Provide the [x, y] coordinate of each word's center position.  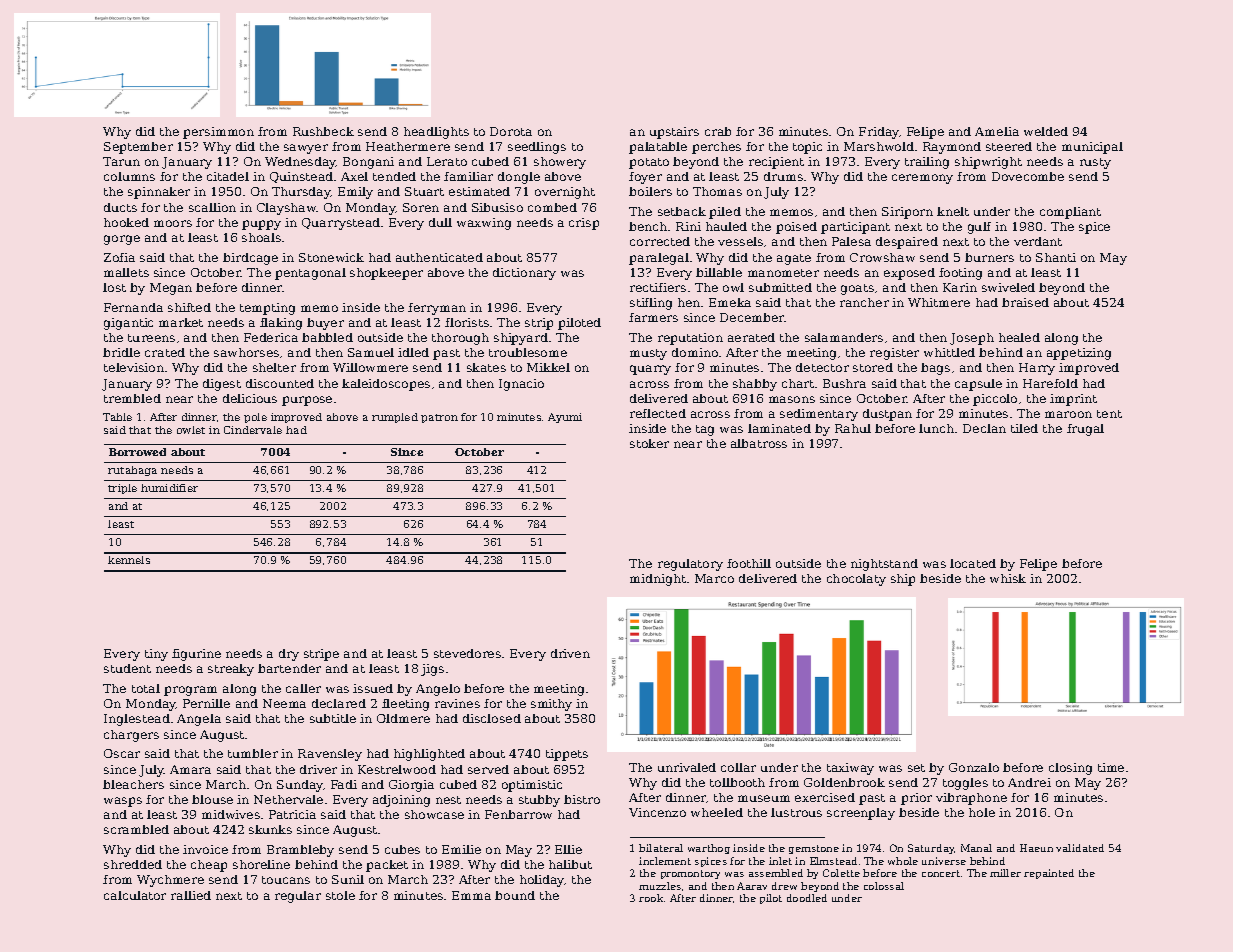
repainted [1049, 874]
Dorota [511, 131]
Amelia [997, 131]
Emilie [461, 849]
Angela [199, 720]
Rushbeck [323, 131]
